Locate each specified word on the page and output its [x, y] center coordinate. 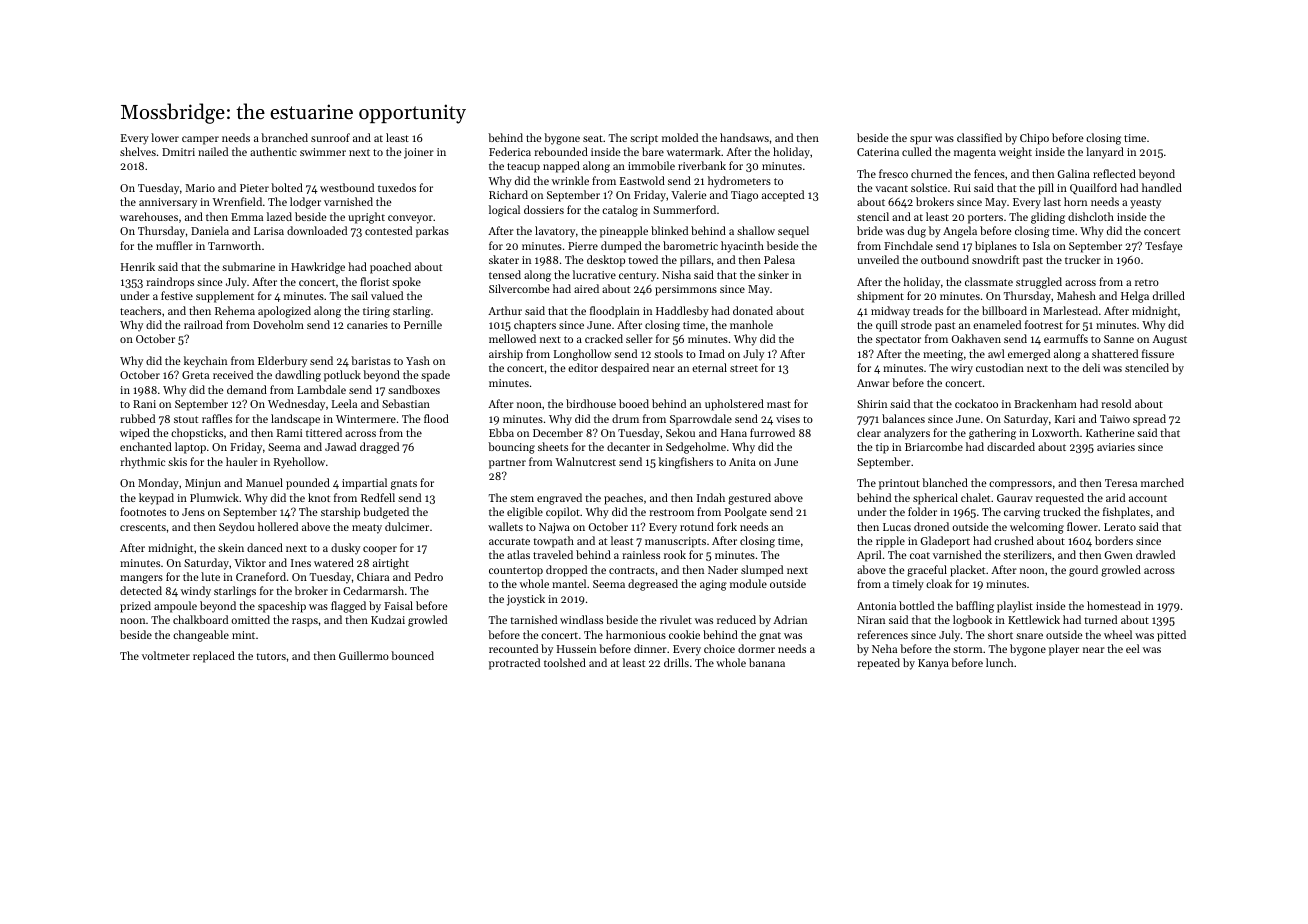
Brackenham [1045, 403]
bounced [412, 655]
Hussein [576, 649]
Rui [962, 188]
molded [680, 137]
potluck [342, 376]
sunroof [330, 137]
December [558, 432]
